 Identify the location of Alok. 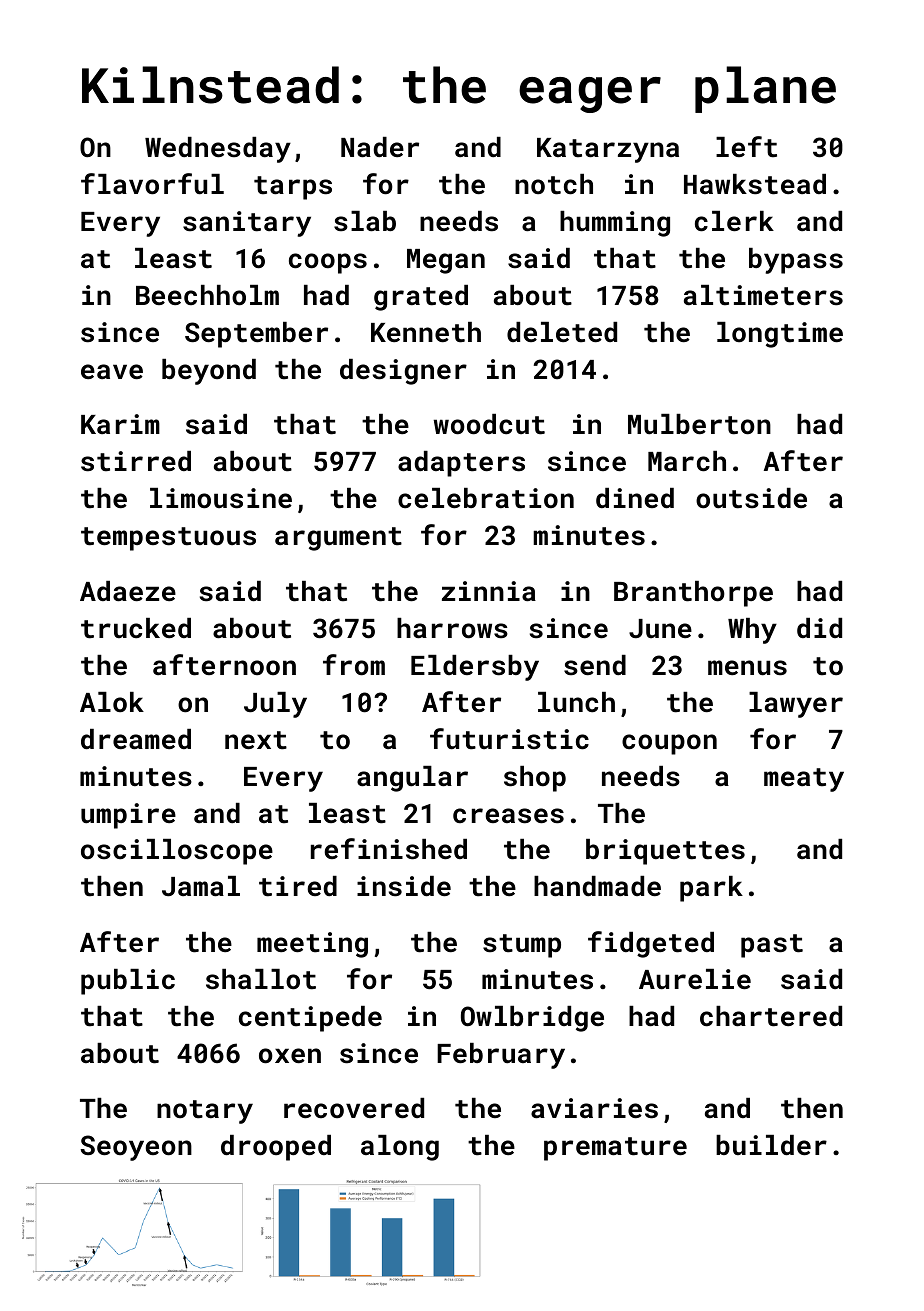
(112, 702).
